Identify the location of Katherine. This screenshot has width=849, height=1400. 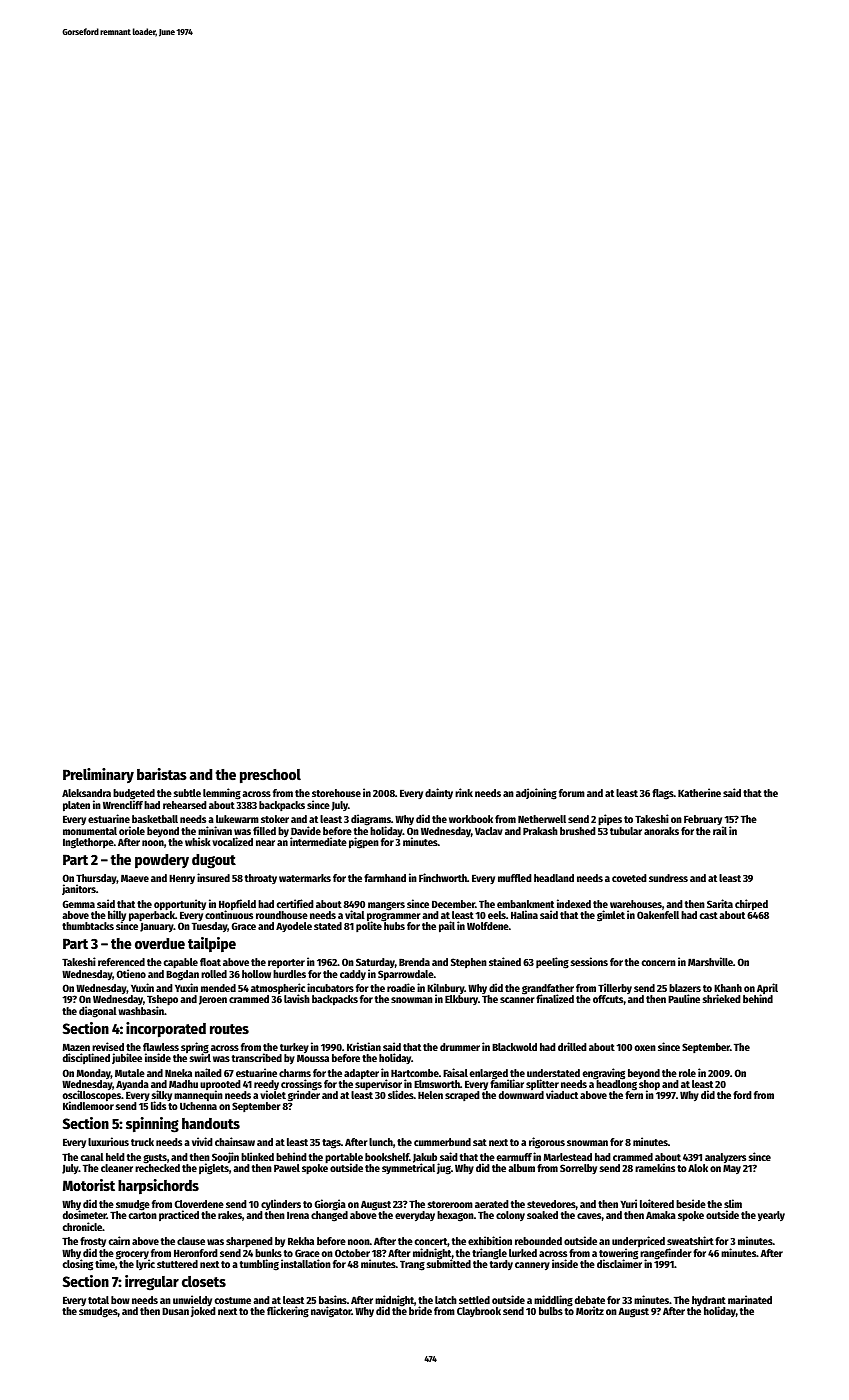
(699, 792).
